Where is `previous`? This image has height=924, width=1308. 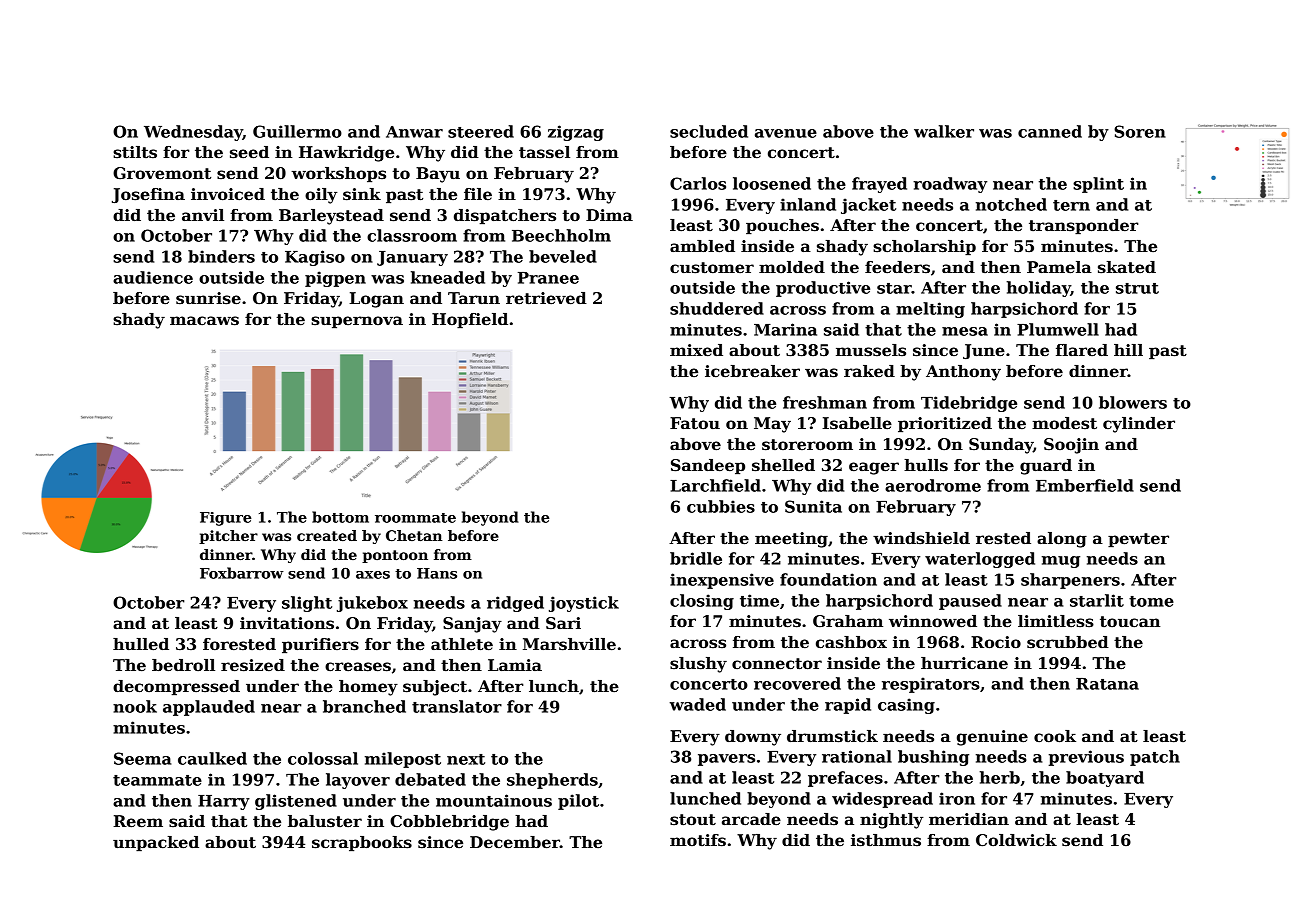
previous is located at coordinates (1086, 758).
